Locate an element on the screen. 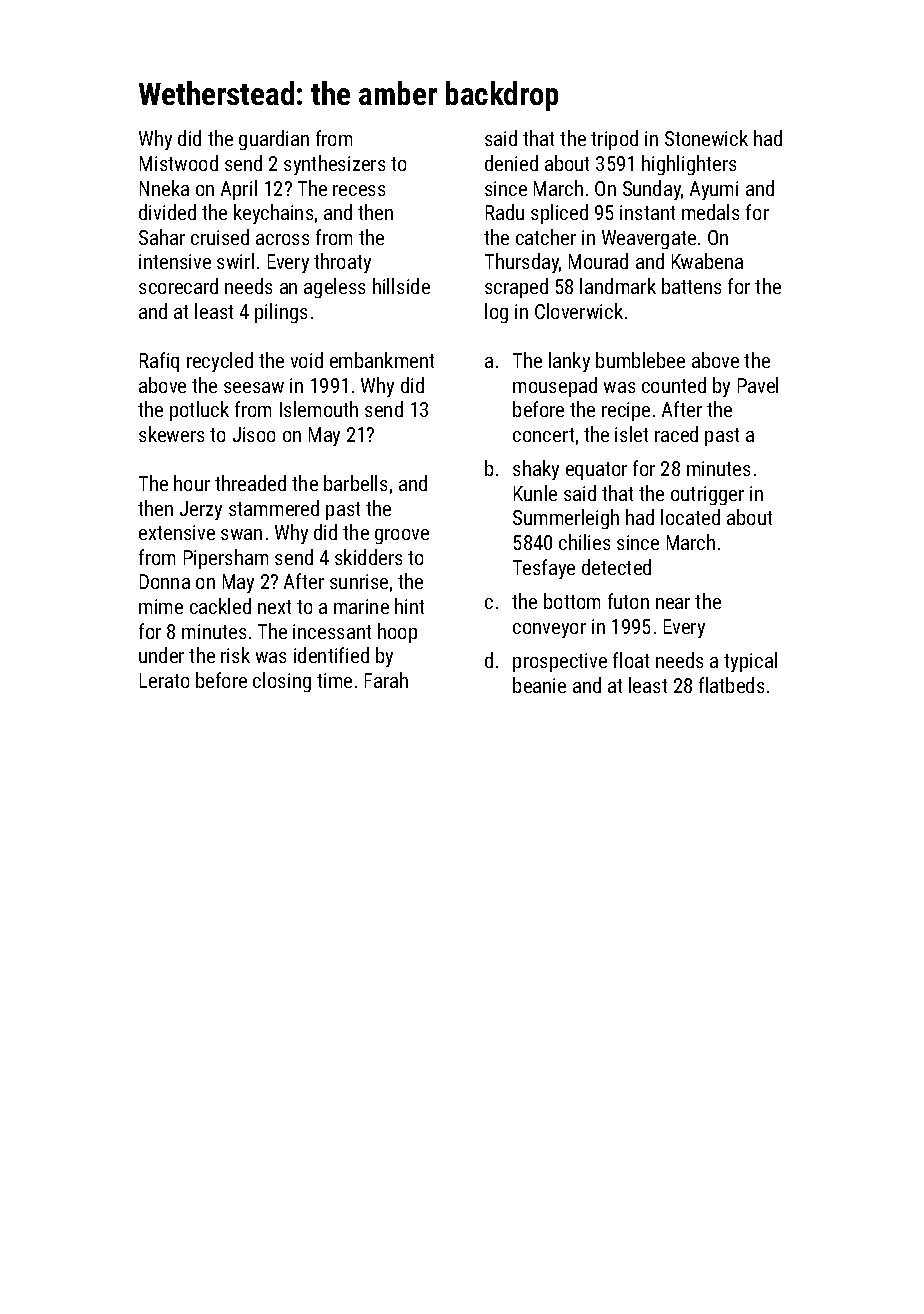  Summerleigh is located at coordinates (566, 519).
